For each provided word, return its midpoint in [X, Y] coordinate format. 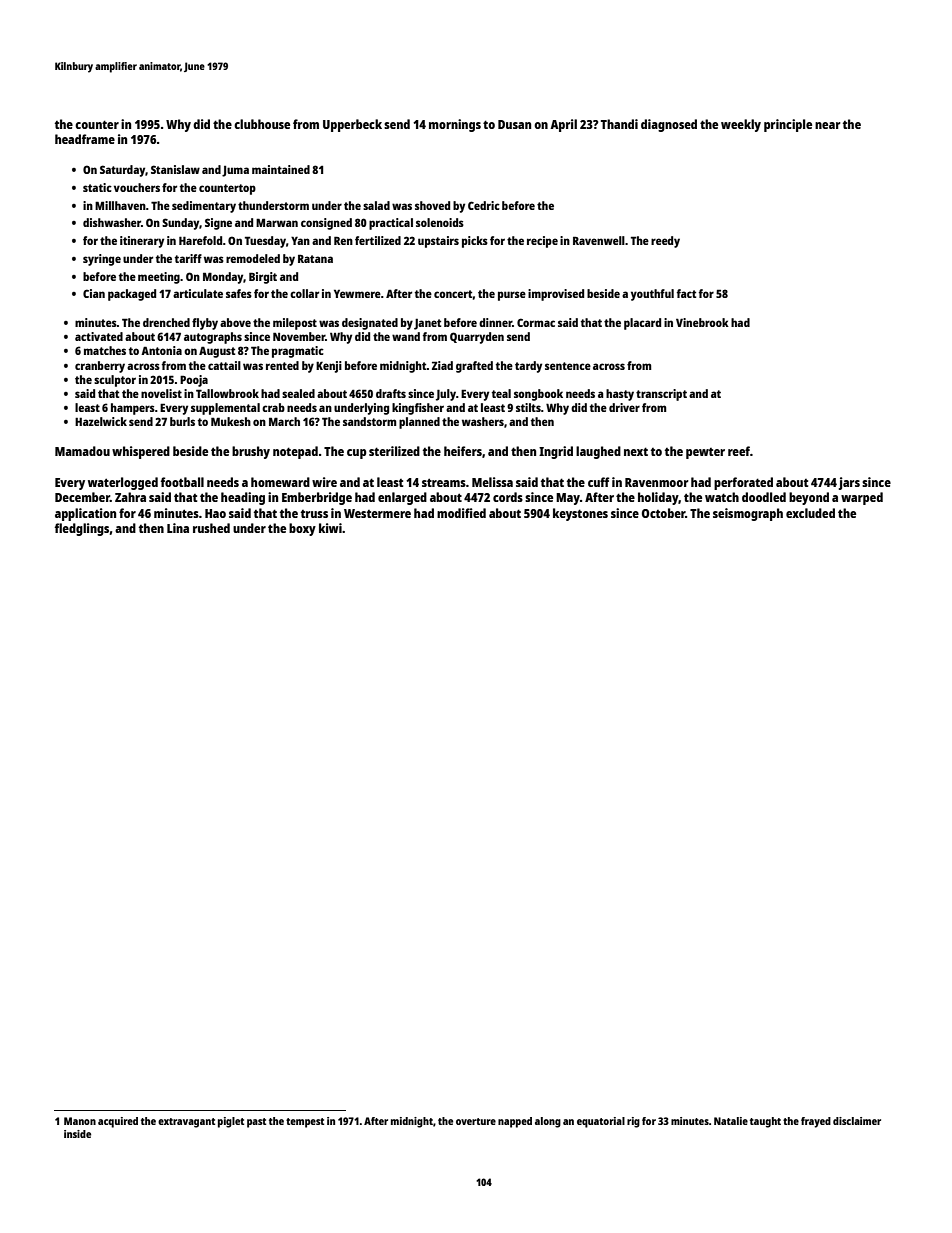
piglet [231, 1122]
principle [788, 125]
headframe [85, 139]
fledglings [82, 529]
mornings [455, 125]
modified [461, 513]
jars [849, 483]
